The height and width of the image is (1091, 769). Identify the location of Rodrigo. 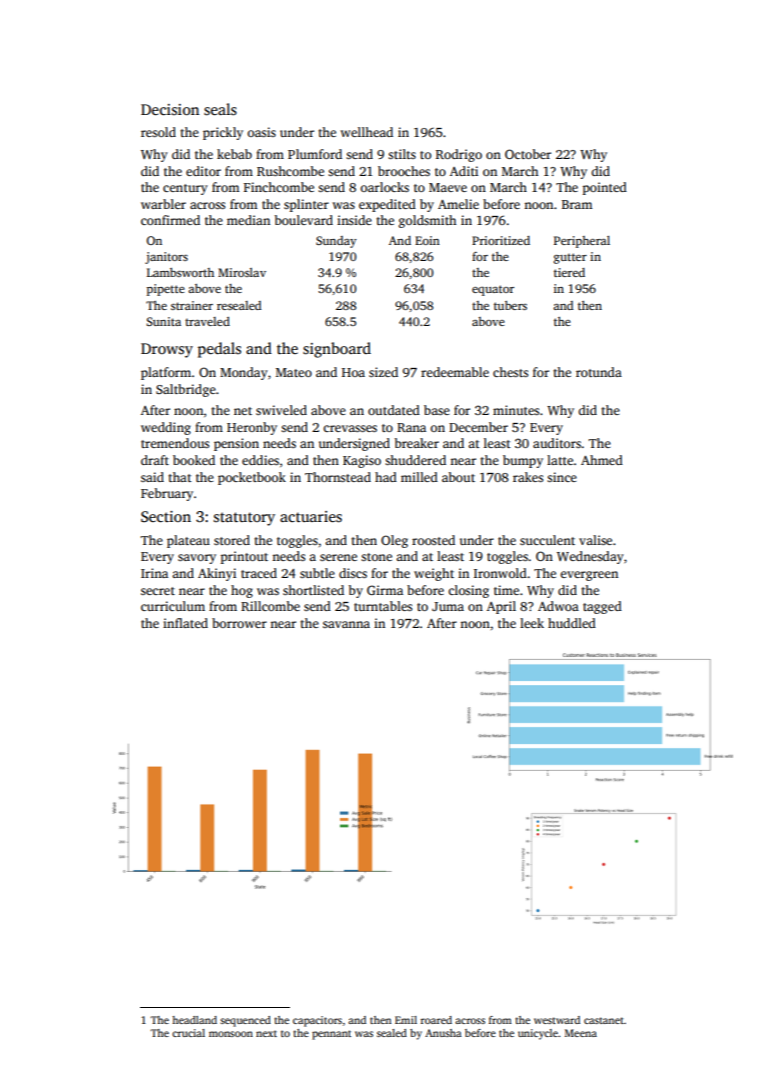
(459, 155).
